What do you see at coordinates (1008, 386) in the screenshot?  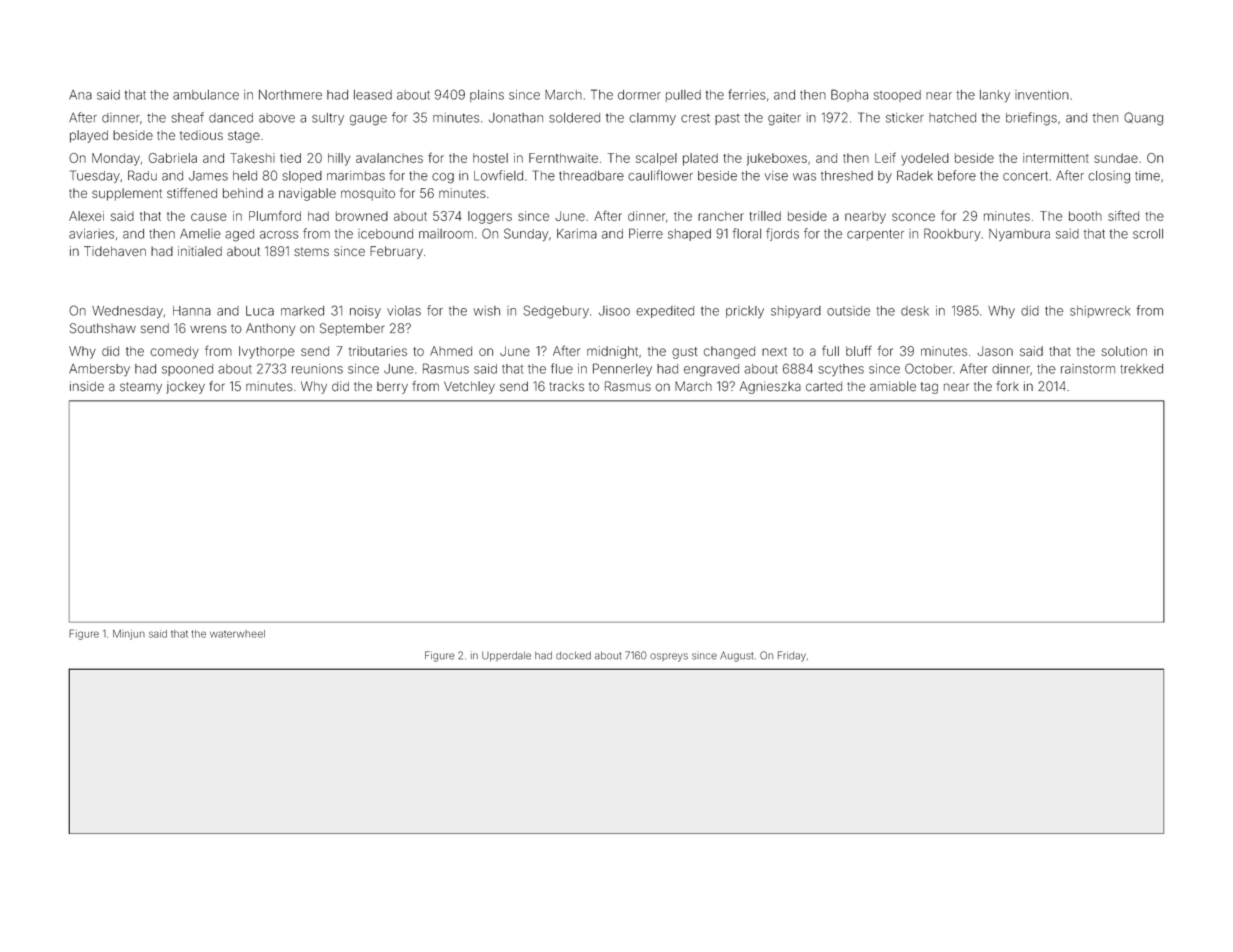 I see `fork` at bounding box center [1008, 386].
